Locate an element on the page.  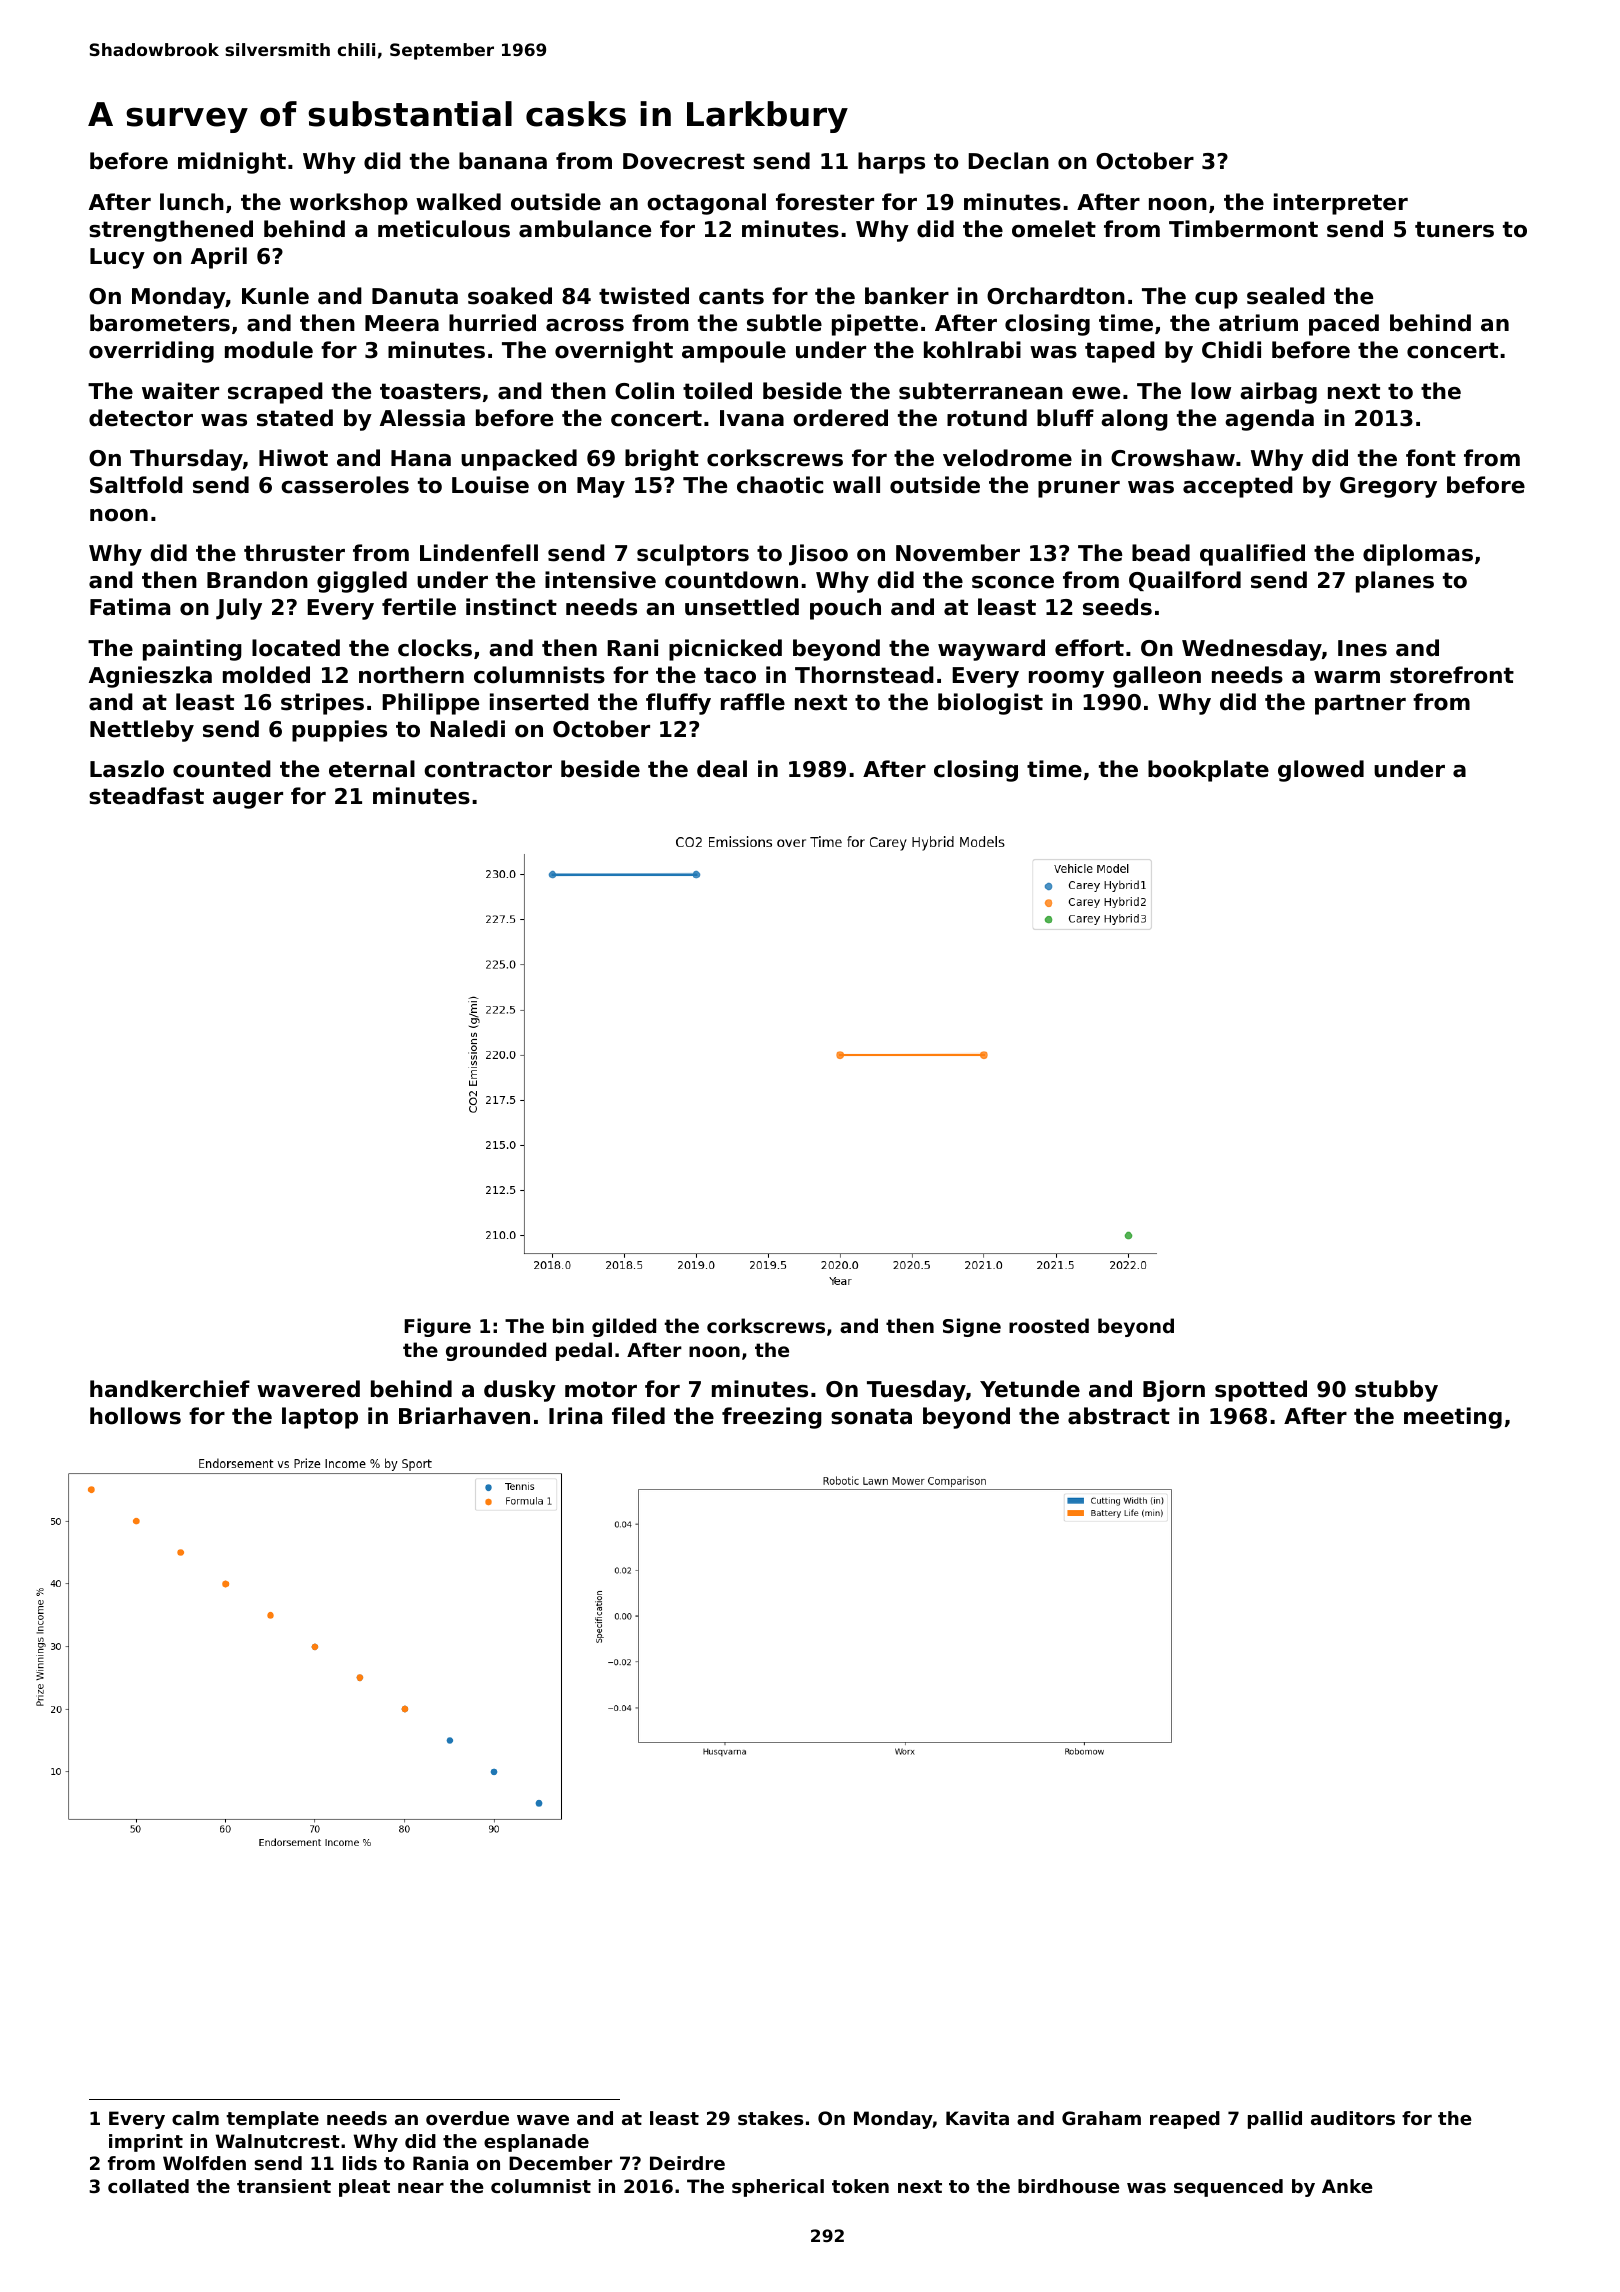
meticulous is located at coordinates (444, 229).
